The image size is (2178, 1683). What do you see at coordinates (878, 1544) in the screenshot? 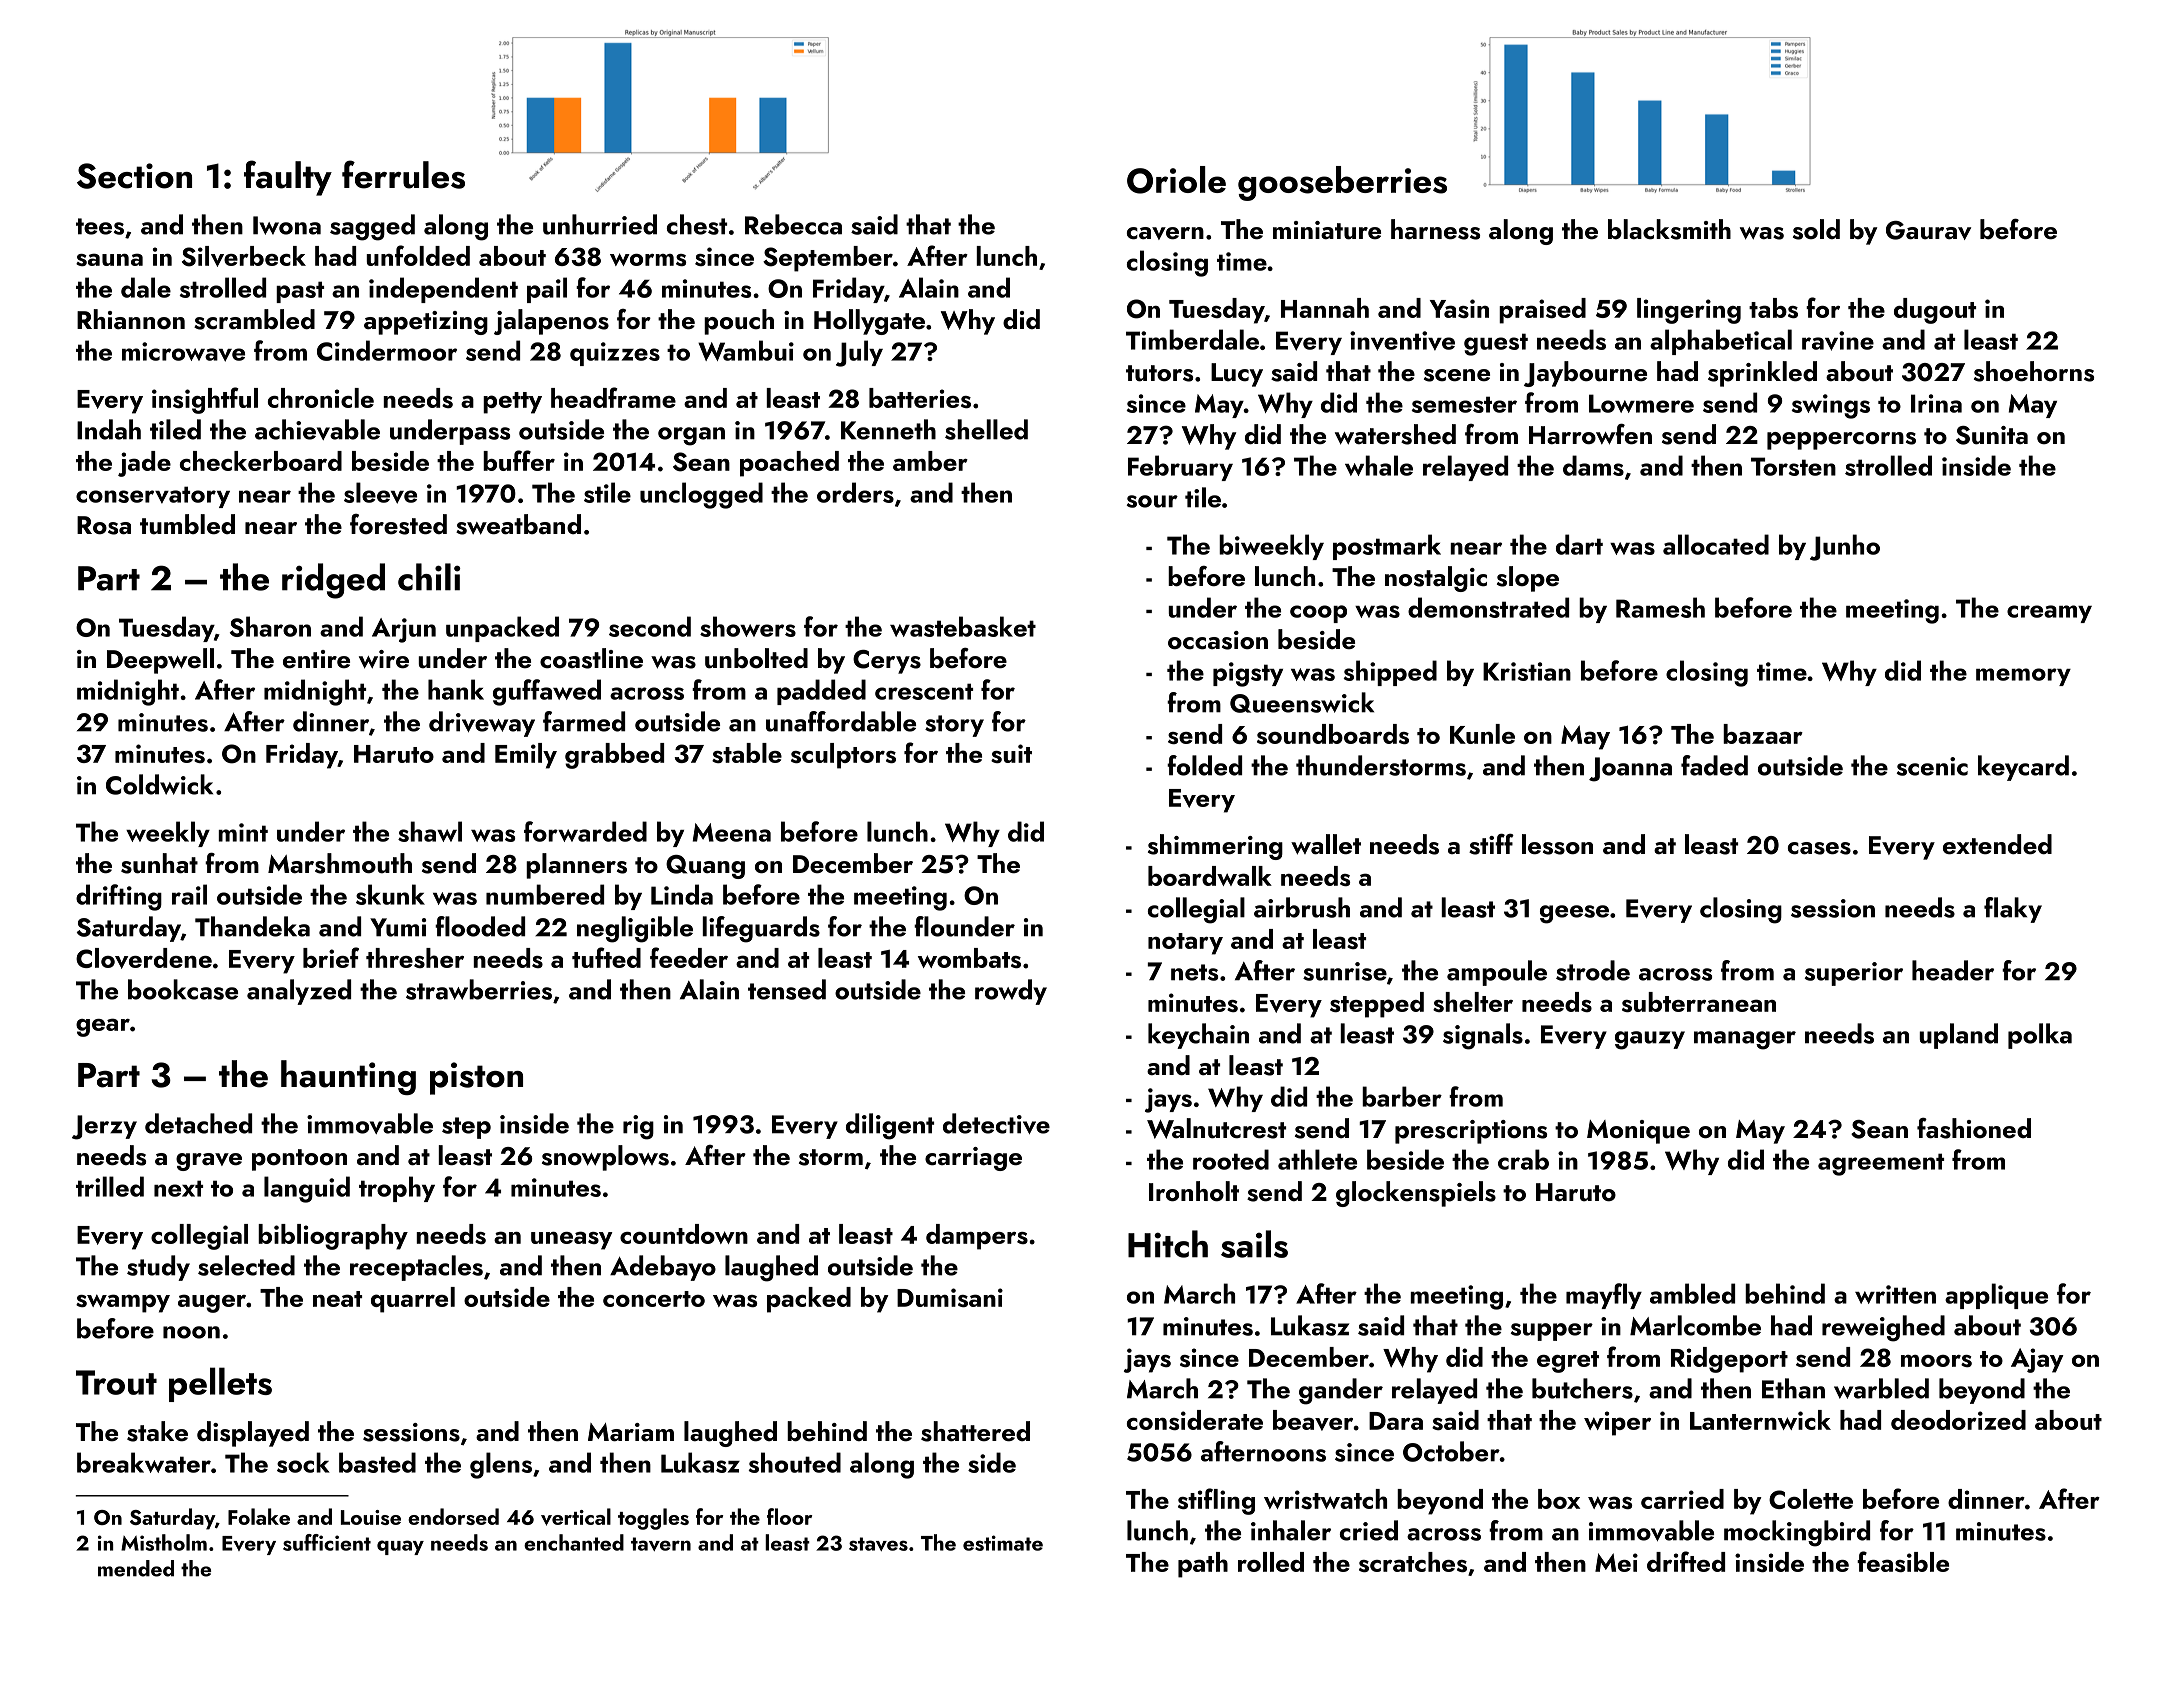
I see `staves` at bounding box center [878, 1544].
